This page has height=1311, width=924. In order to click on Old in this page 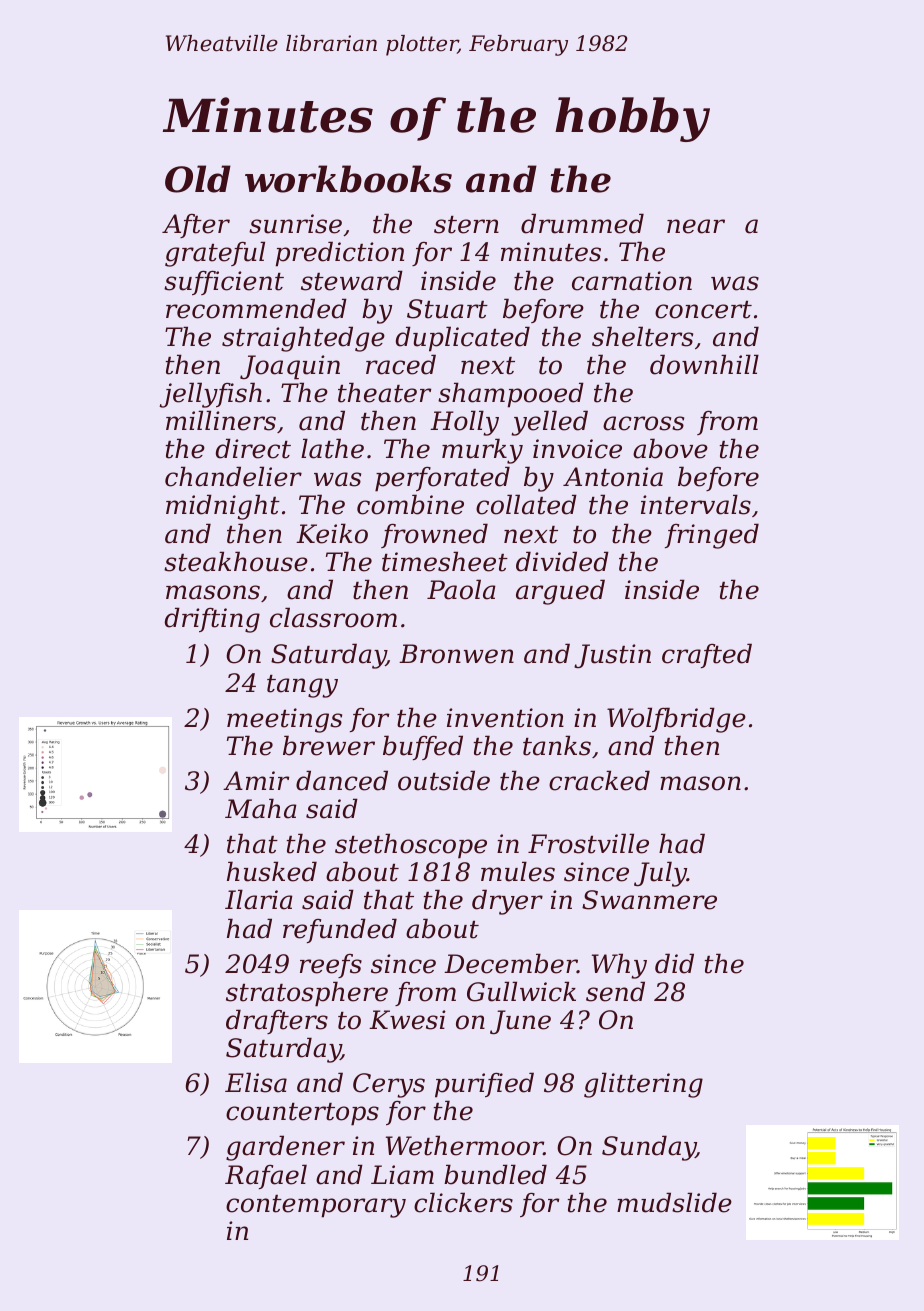, I will do `click(198, 179)`.
